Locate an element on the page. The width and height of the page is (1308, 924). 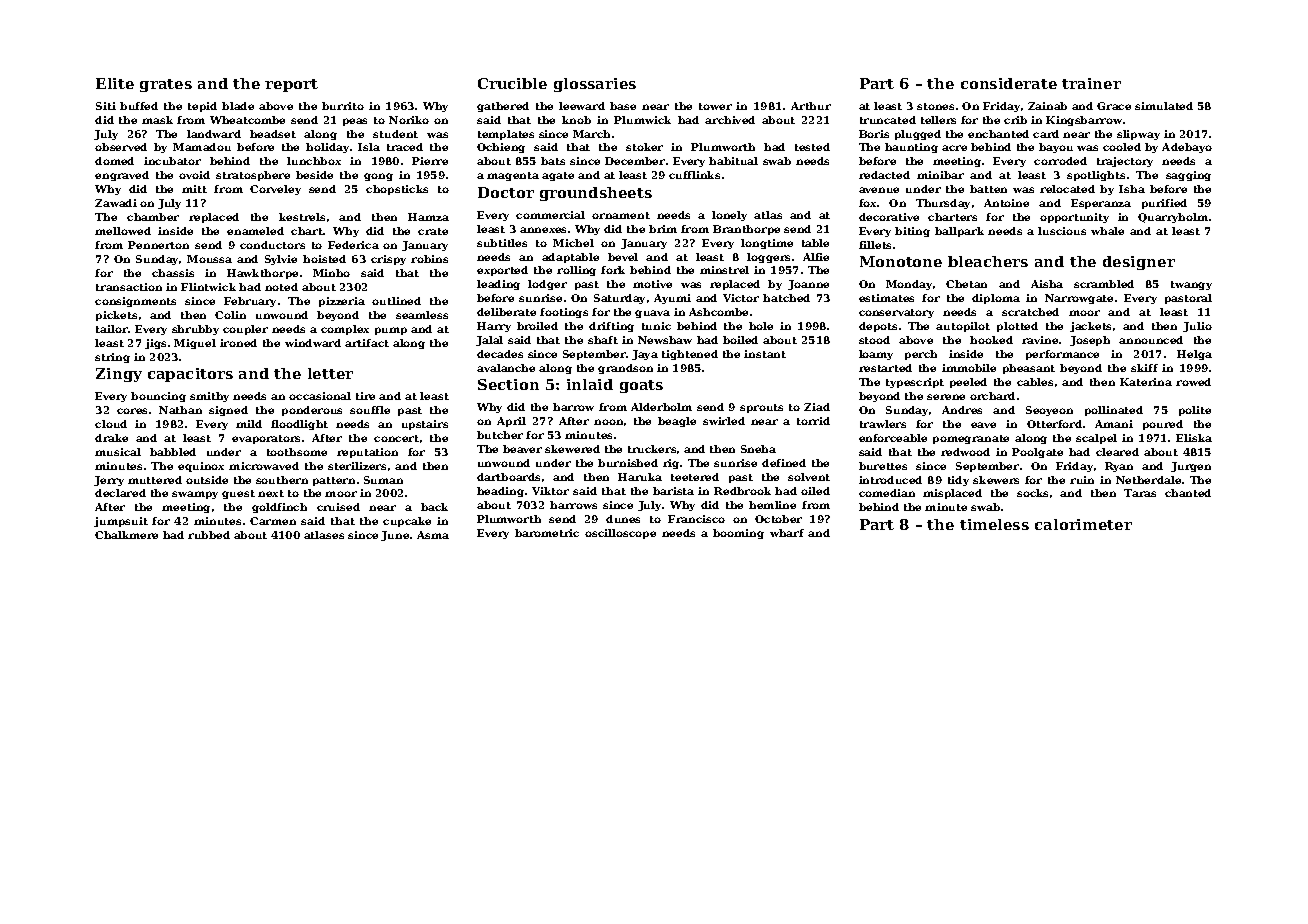
simulated is located at coordinates (1164, 106).
